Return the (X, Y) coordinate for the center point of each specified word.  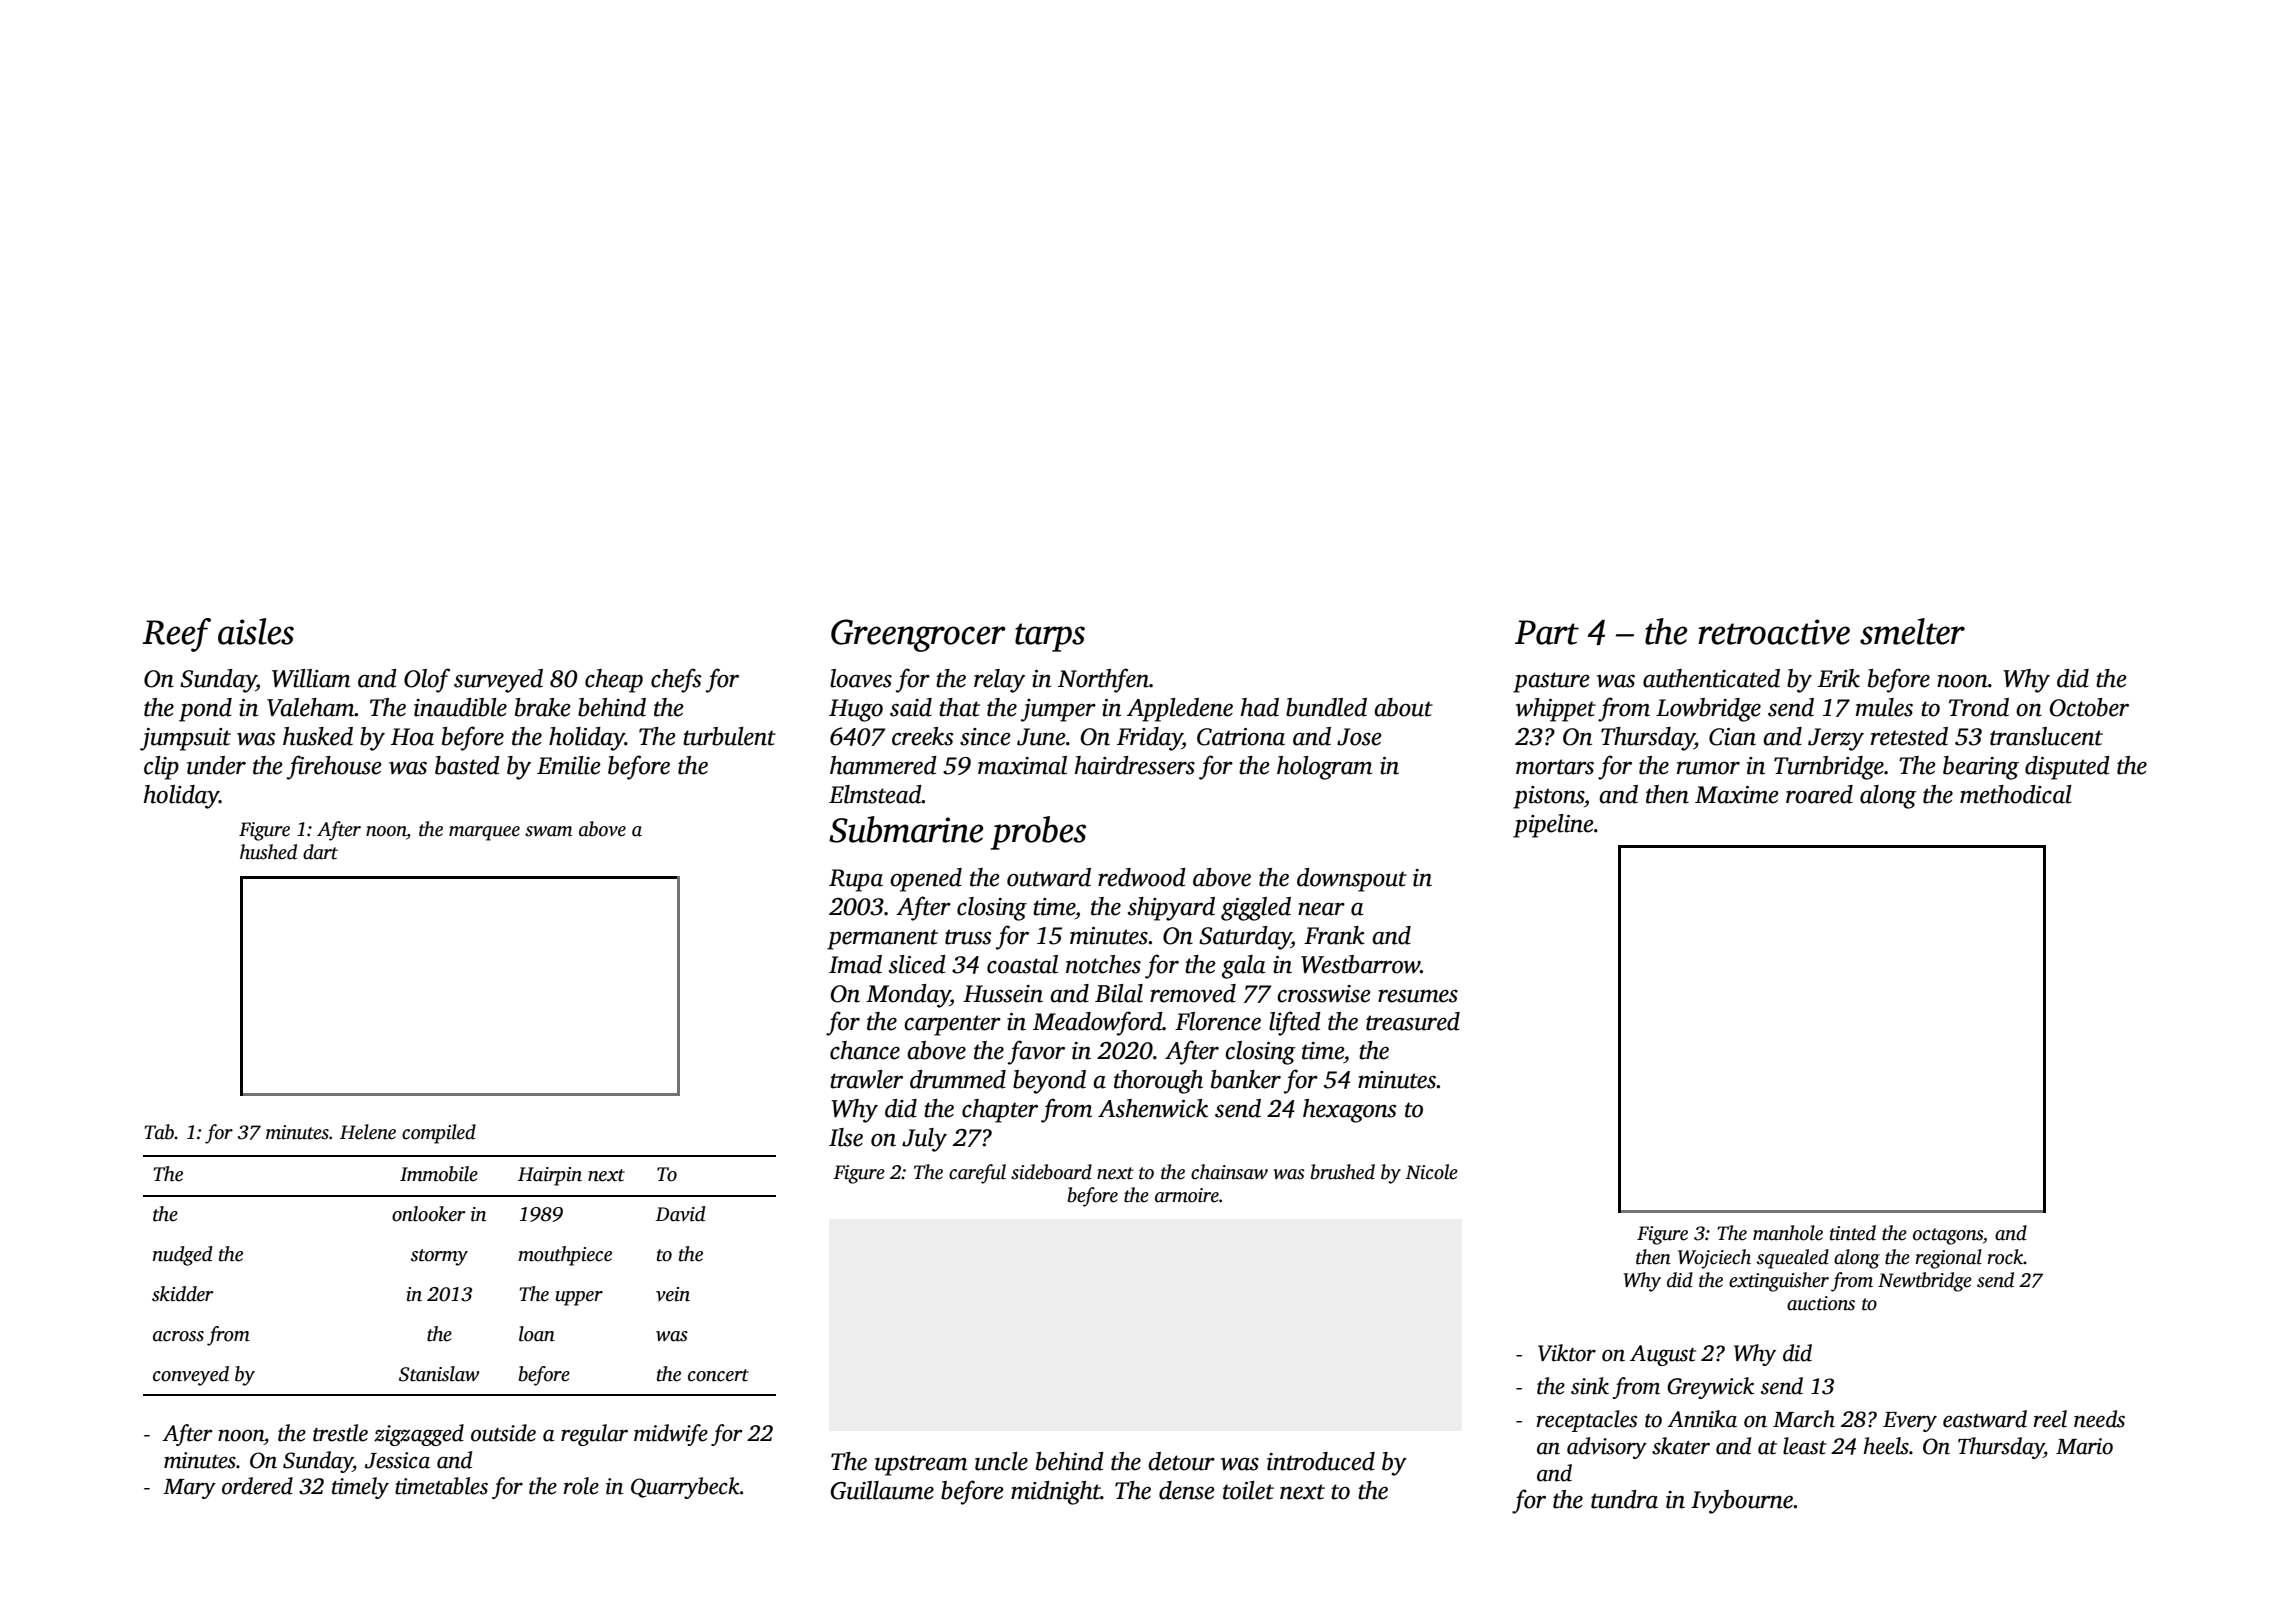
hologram (1324, 768)
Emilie (569, 765)
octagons (1948, 1236)
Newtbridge (1925, 1282)
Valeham (311, 707)
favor (1036, 1052)
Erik (1839, 678)
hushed (268, 852)
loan (537, 1334)
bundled (1326, 707)
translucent (2046, 736)
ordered (257, 1486)
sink (1590, 1386)
